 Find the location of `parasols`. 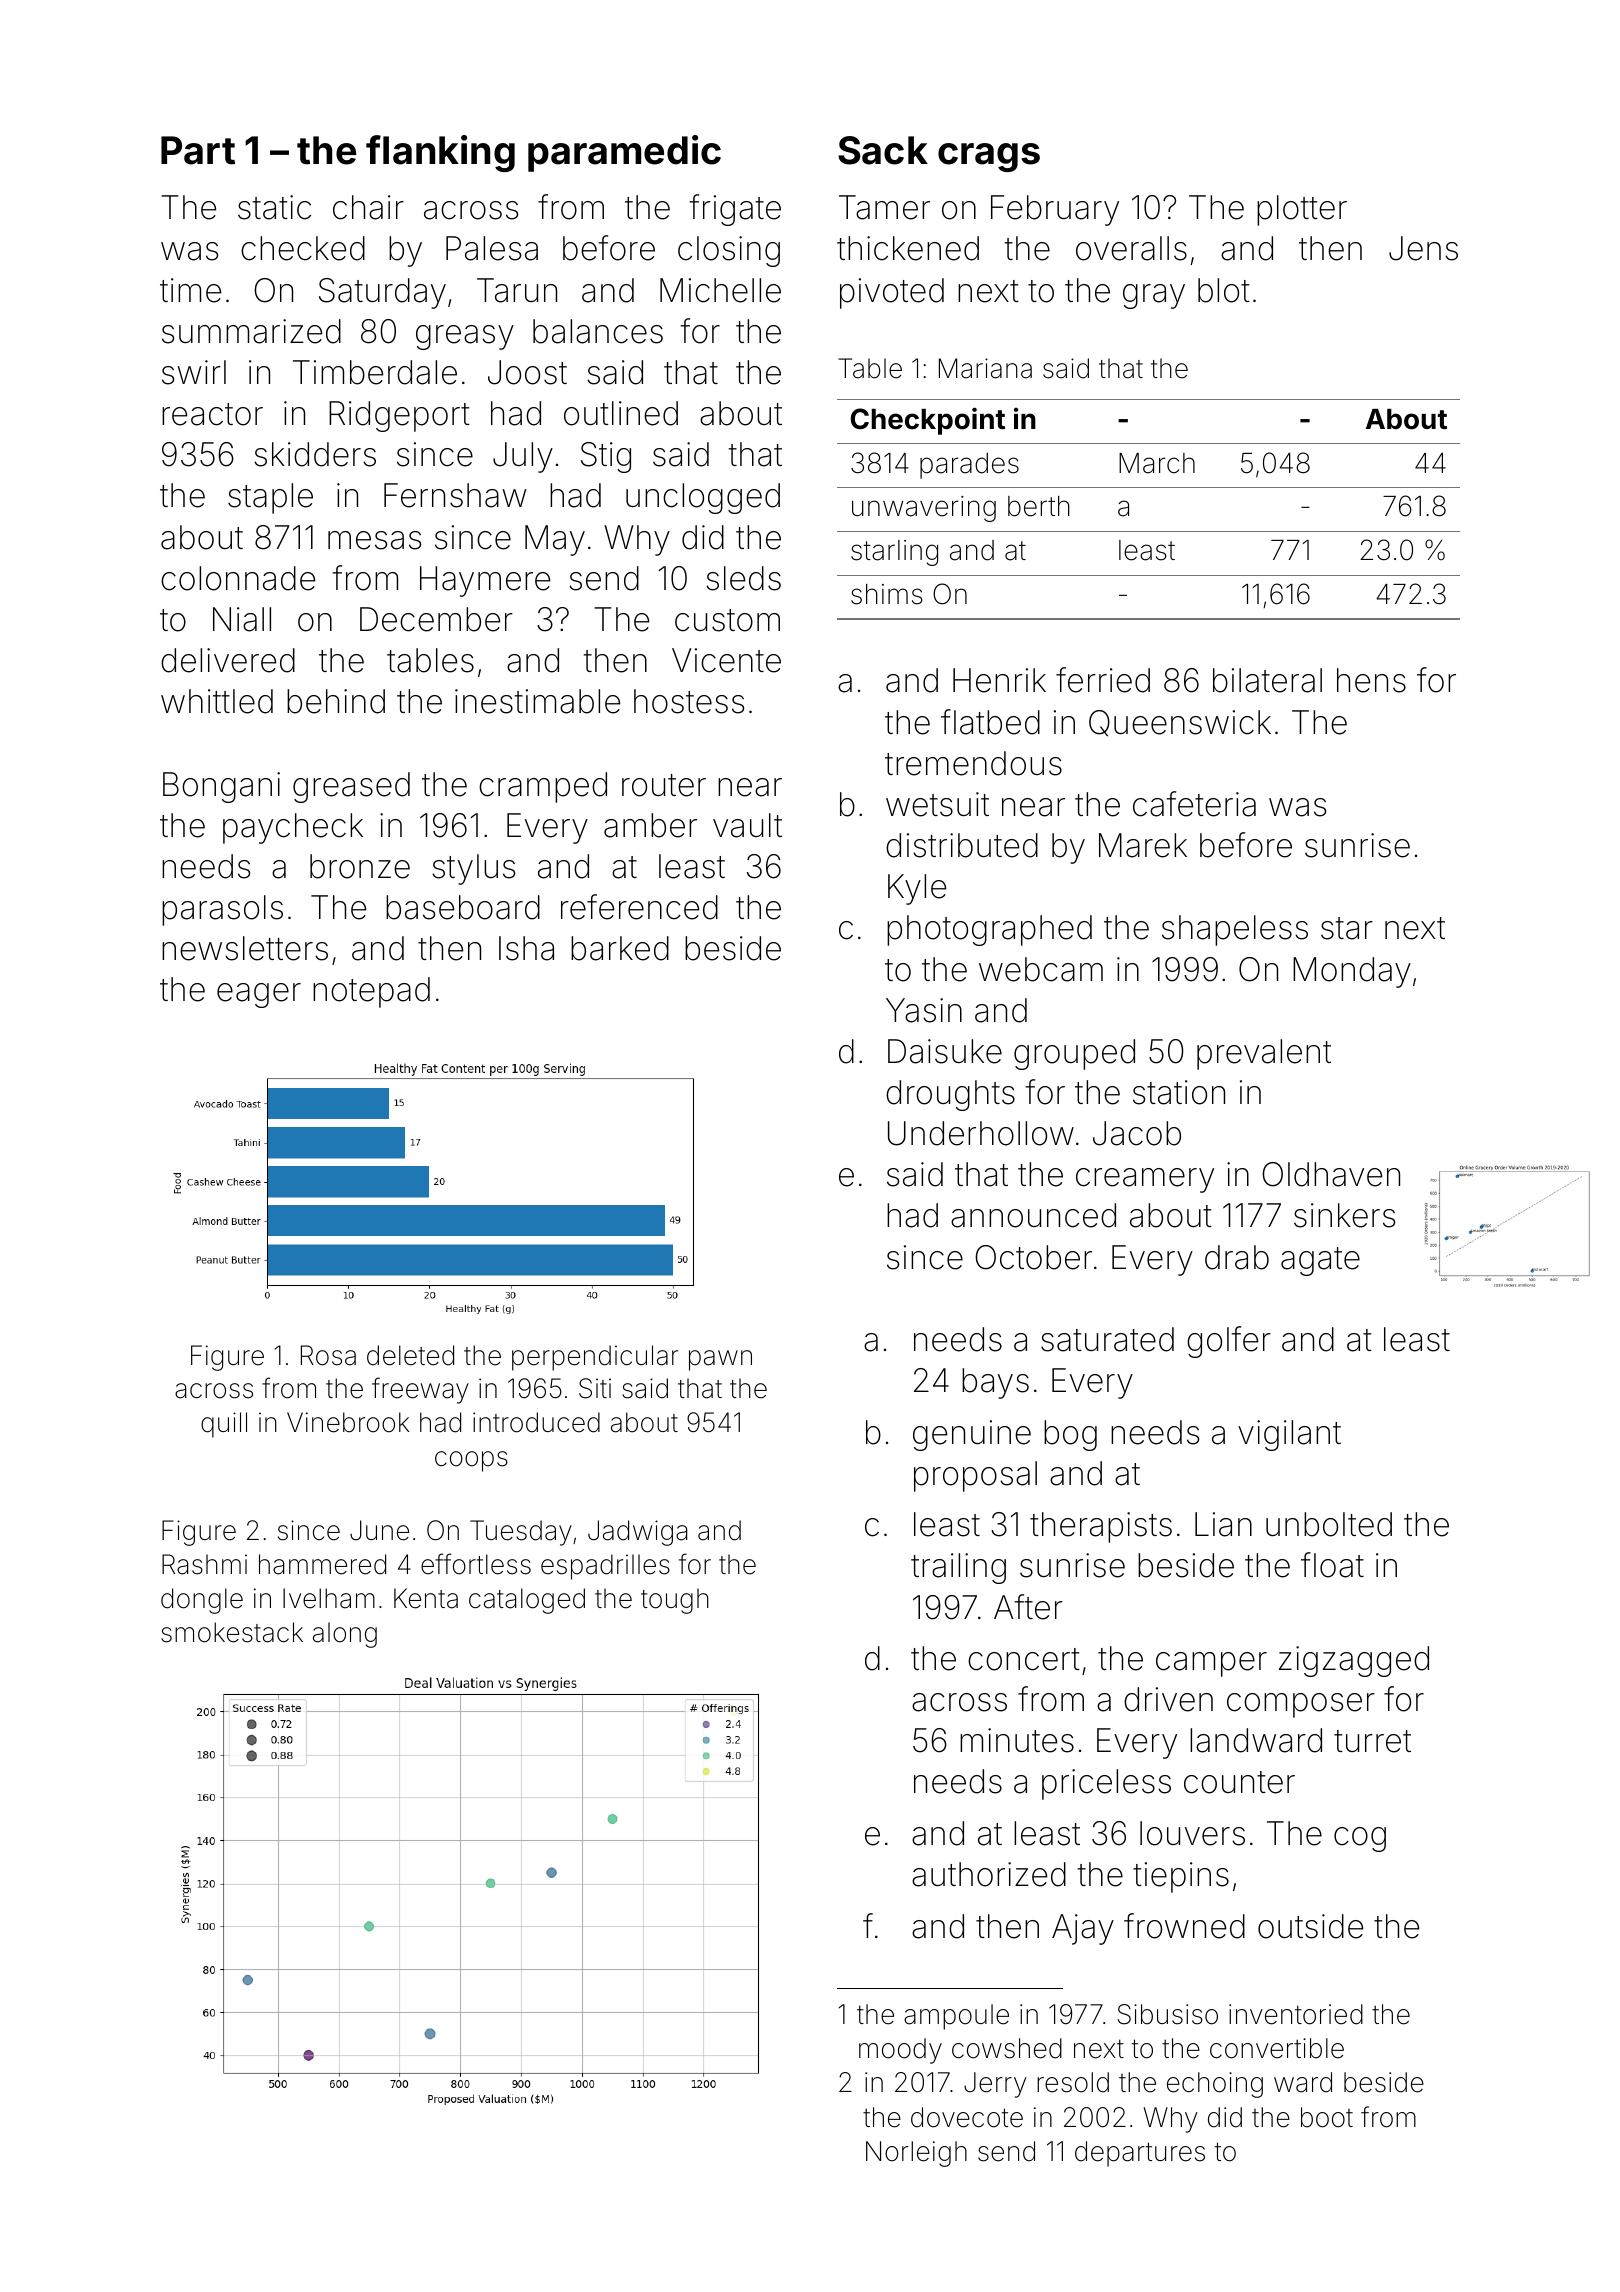

parasols is located at coordinates (222, 910).
